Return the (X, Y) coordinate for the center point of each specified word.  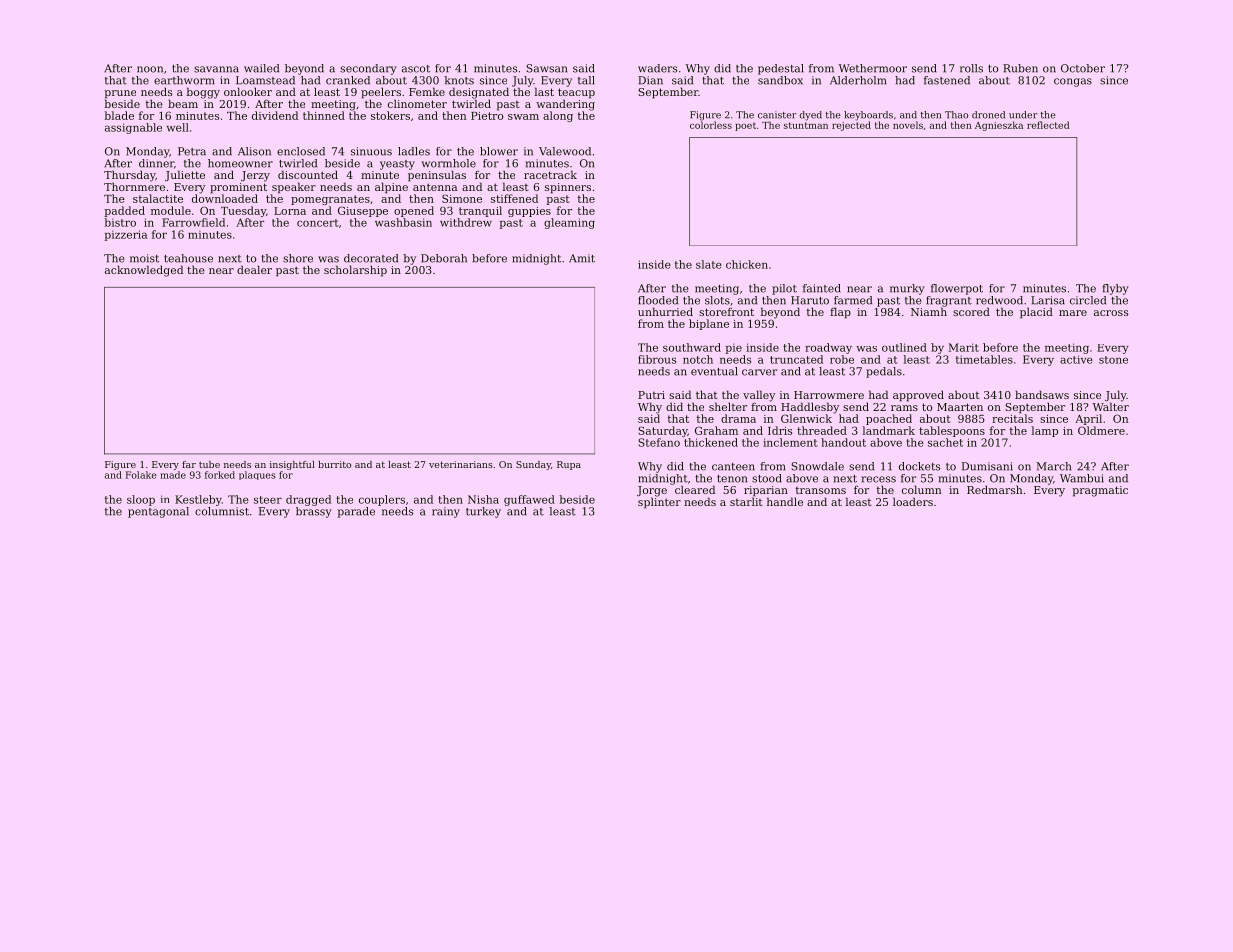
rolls (971, 68)
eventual (714, 371)
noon (150, 69)
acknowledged (144, 271)
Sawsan (546, 68)
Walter (1110, 406)
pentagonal (158, 512)
